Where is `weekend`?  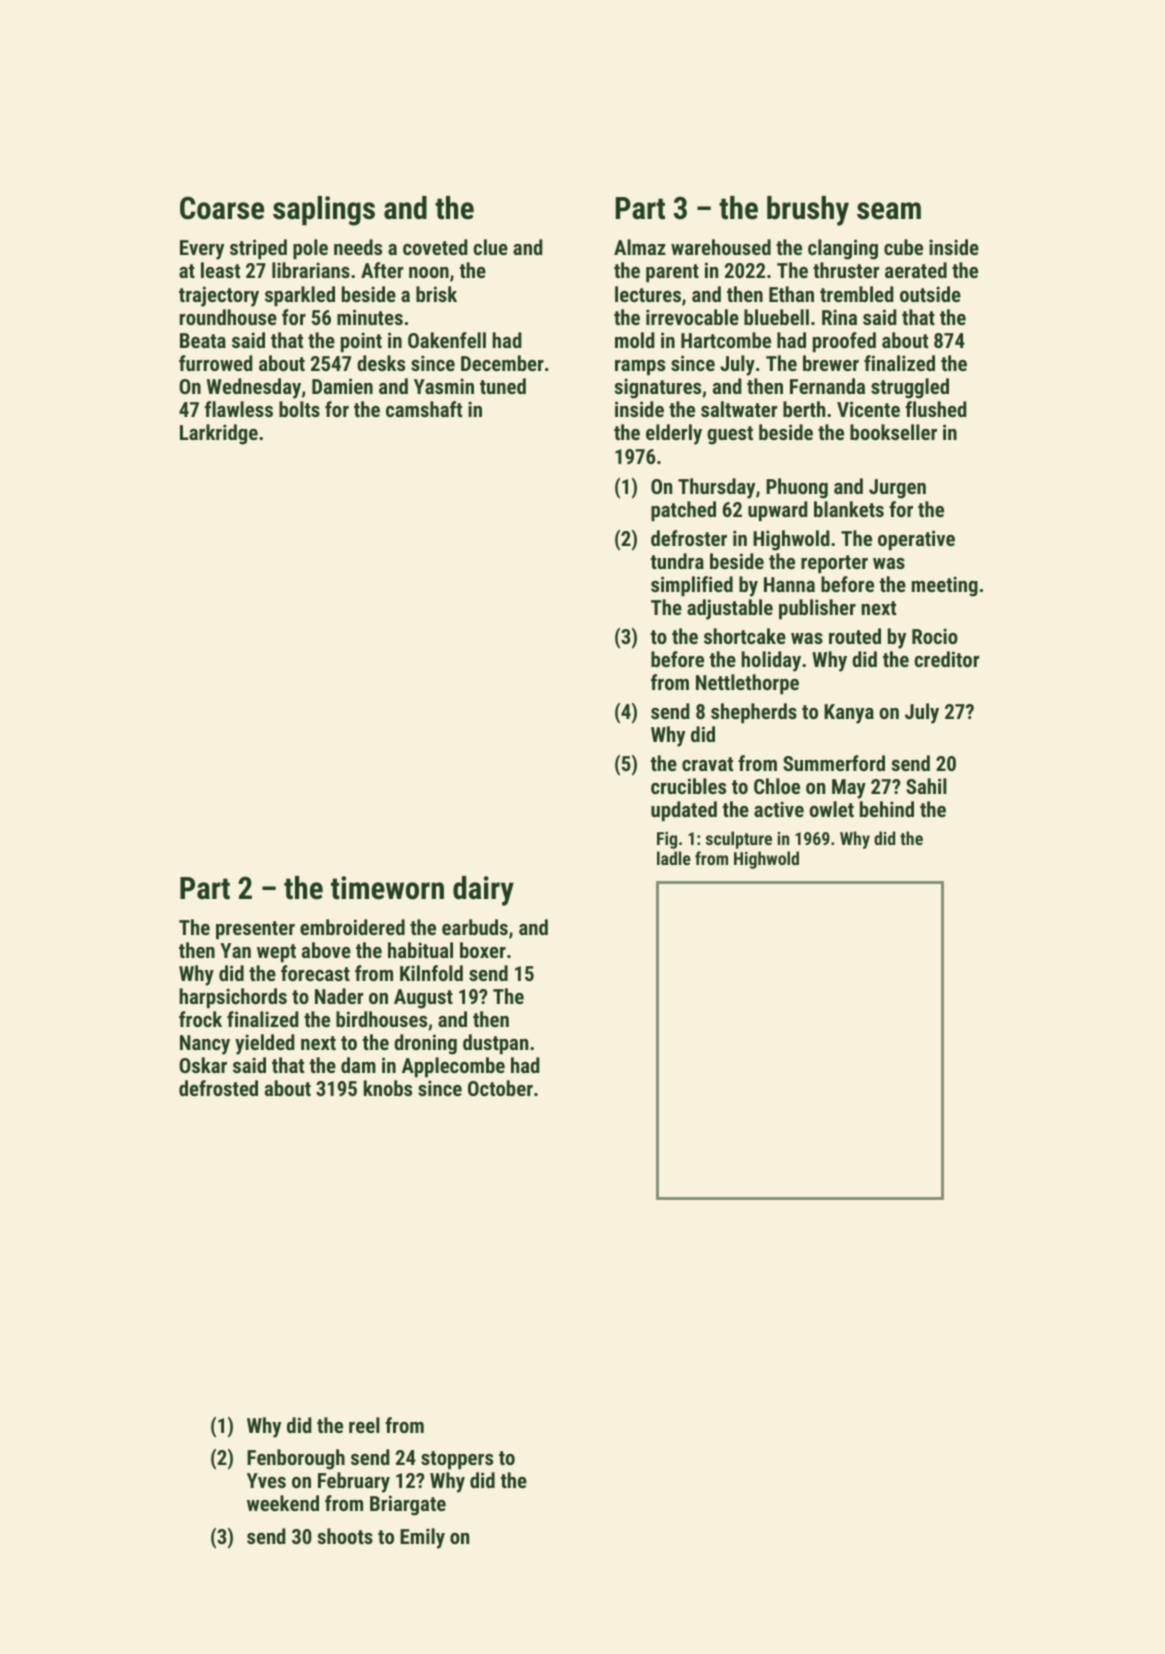 weekend is located at coordinates (283, 1503).
